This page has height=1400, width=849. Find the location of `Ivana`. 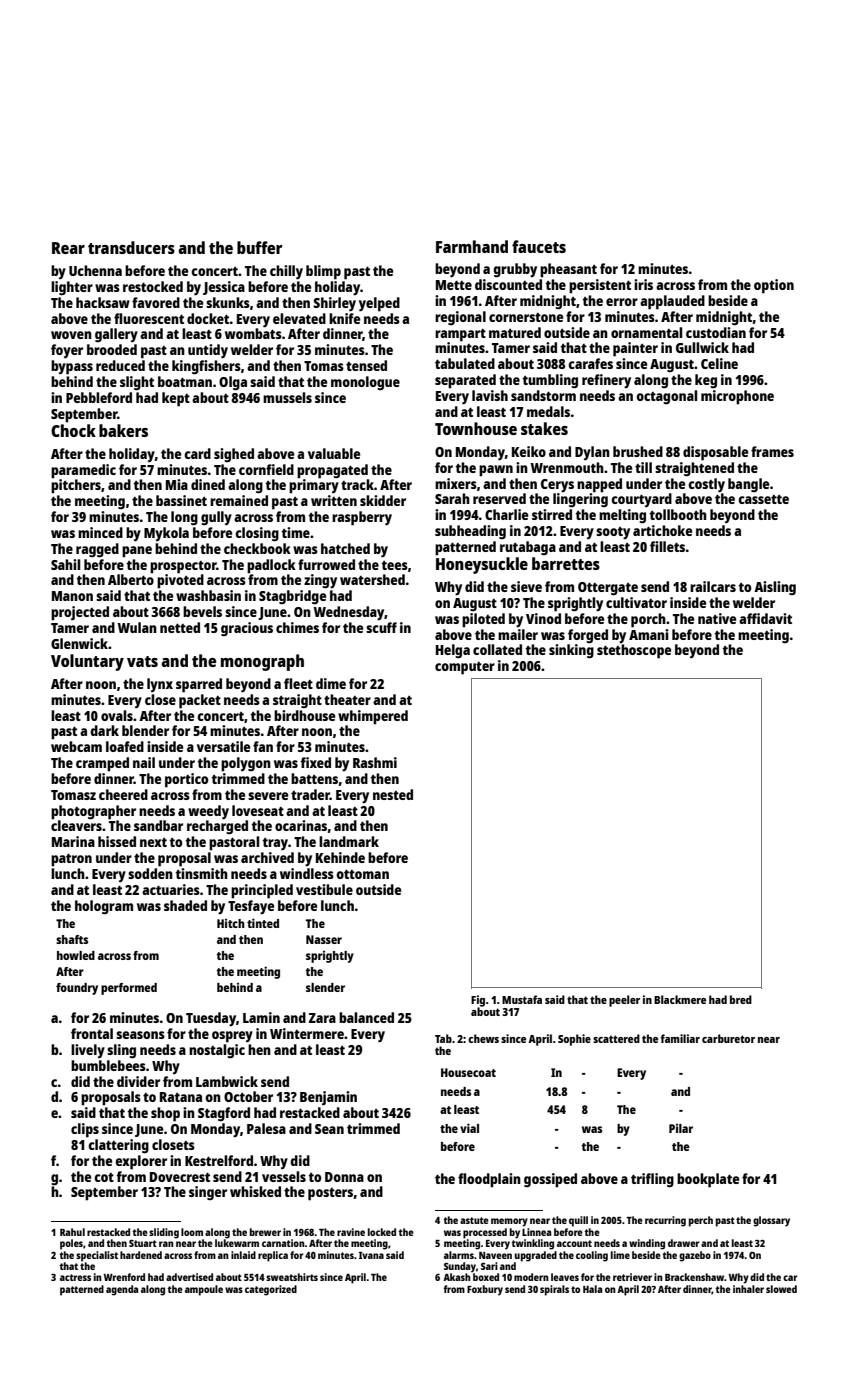

Ivana is located at coordinates (371, 1255).
